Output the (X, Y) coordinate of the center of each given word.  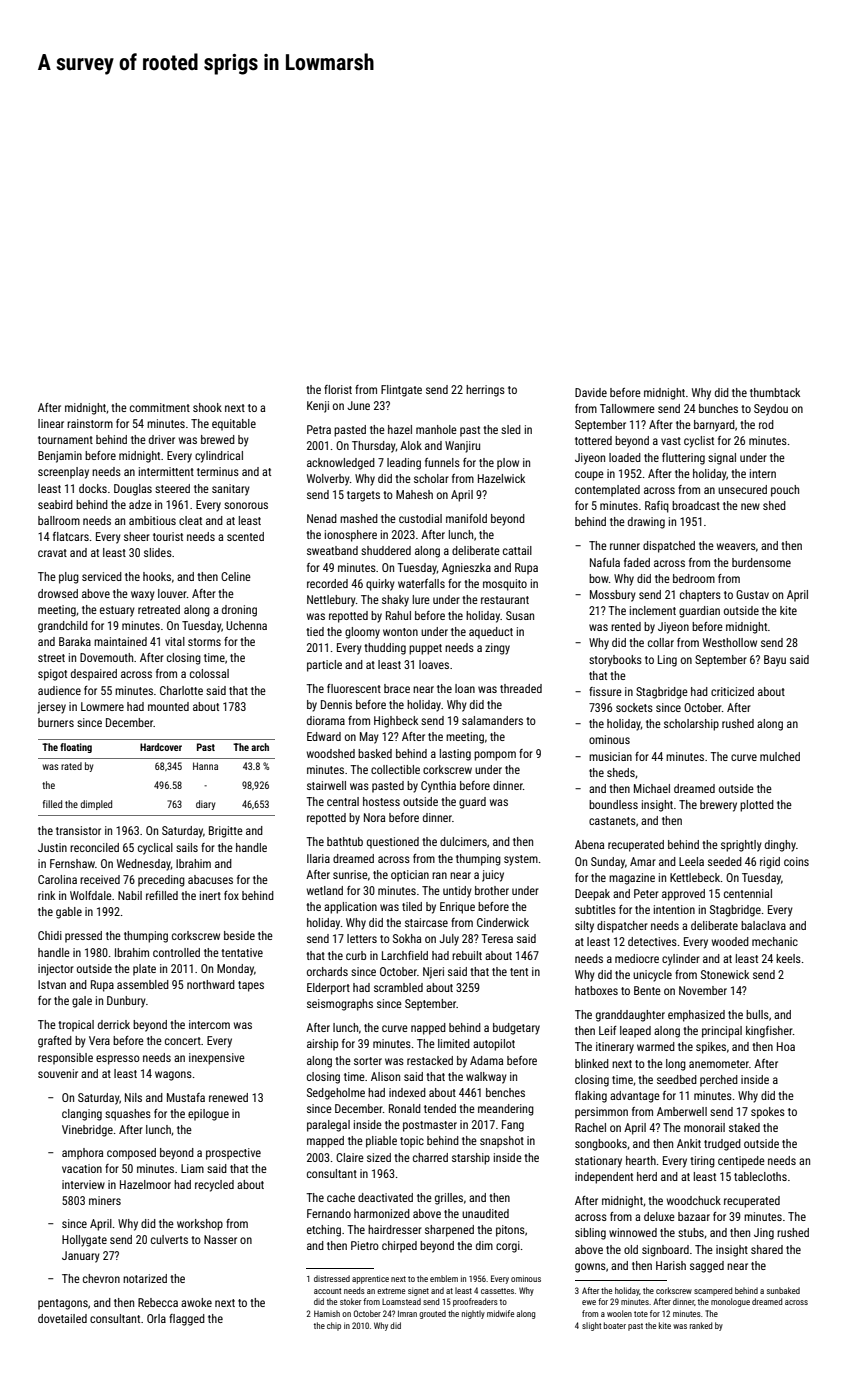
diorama (326, 720)
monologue (730, 1302)
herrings (485, 391)
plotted (757, 806)
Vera (99, 1040)
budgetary (516, 1029)
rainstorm (90, 423)
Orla (156, 1318)
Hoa (786, 1046)
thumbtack (775, 392)
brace (397, 688)
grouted (432, 1314)
